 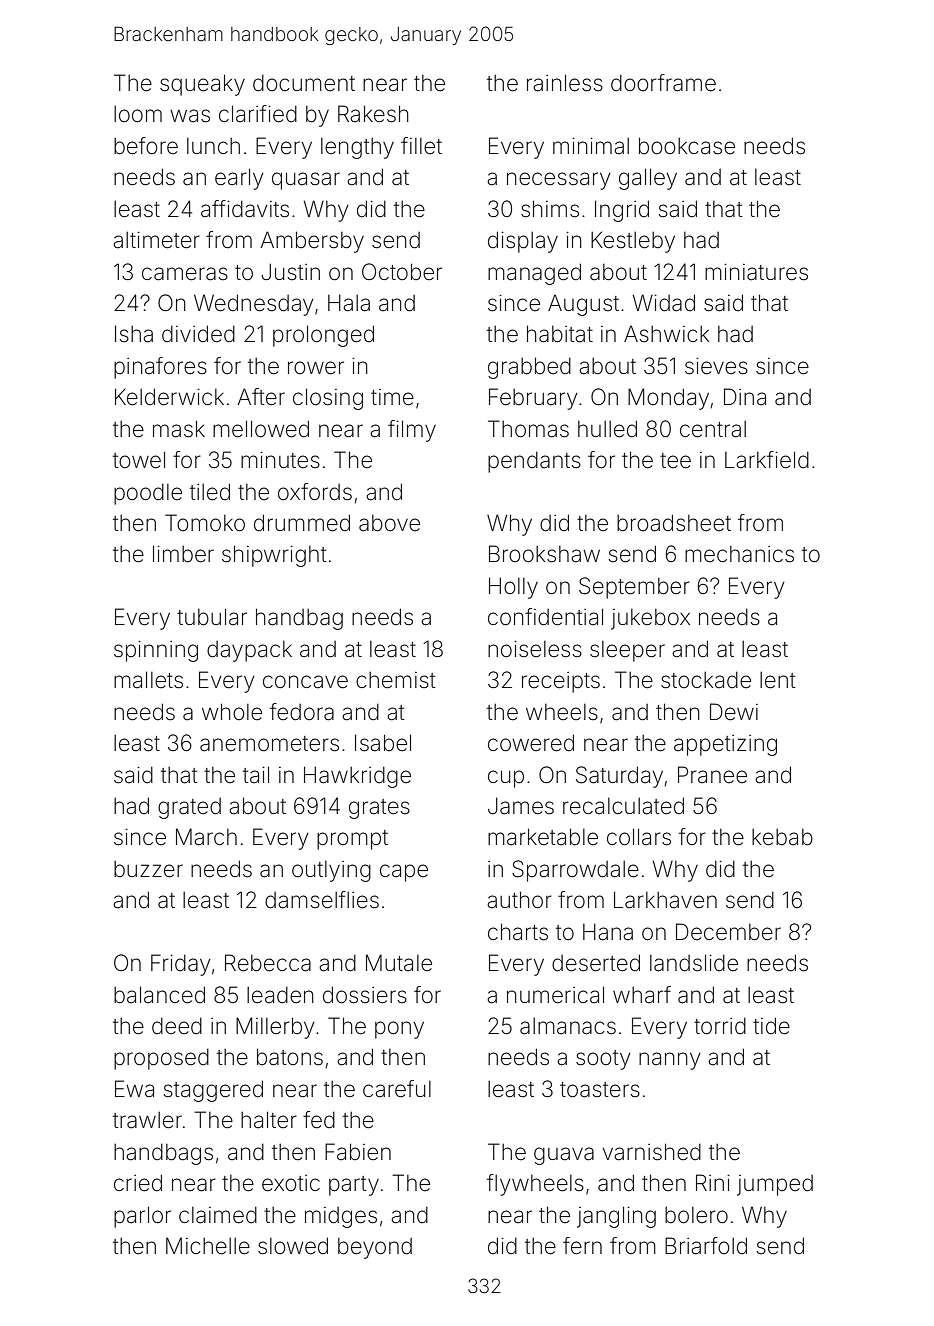 I want to click on rainless, so click(x=565, y=83).
